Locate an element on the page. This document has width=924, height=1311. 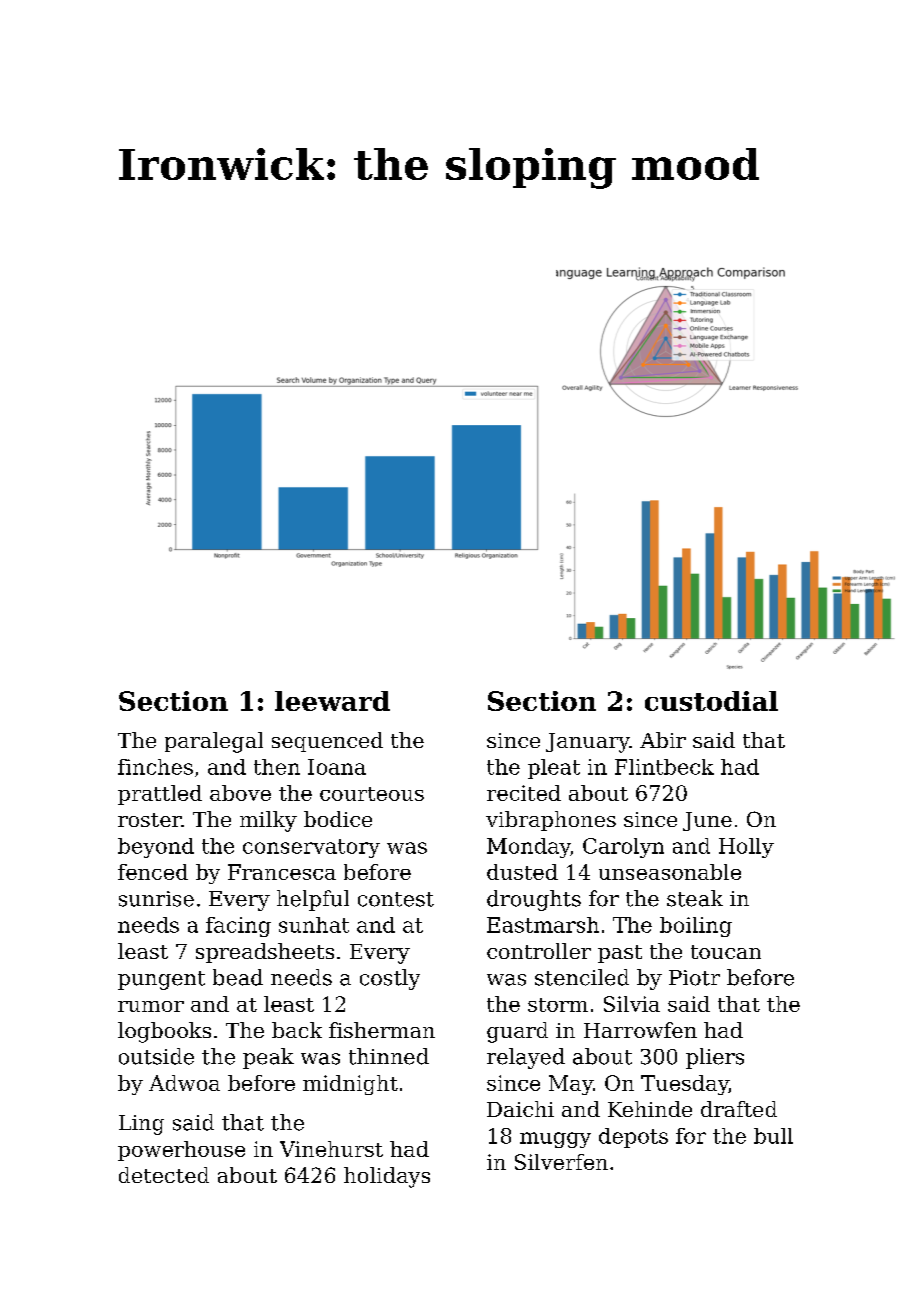
leeward is located at coordinates (332, 701).
